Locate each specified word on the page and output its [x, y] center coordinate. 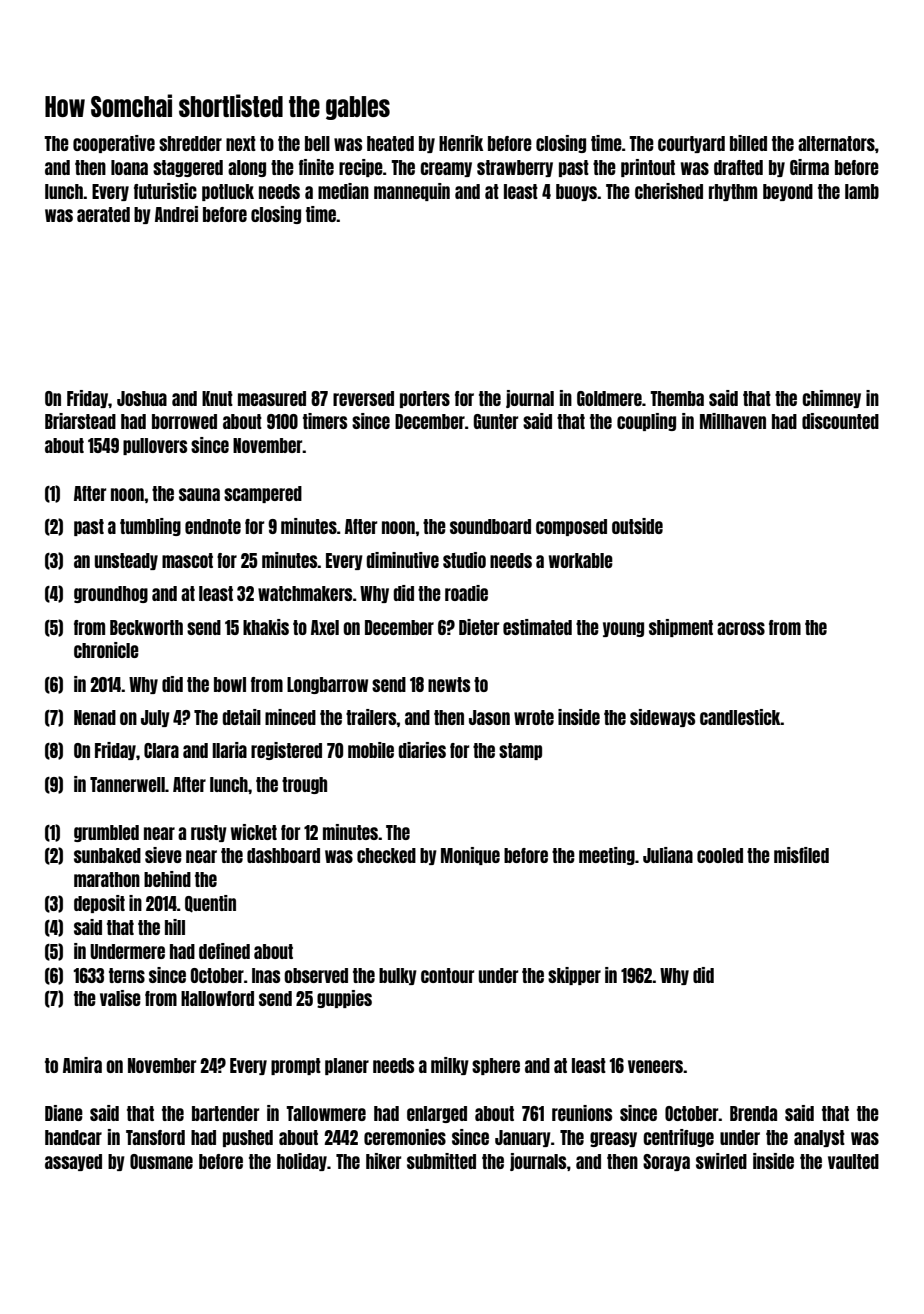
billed [748, 143]
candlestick [740, 717]
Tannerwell [127, 784]
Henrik [461, 143]
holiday [302, 1162]
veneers [656, 1066]
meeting [607, 856]
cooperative [114, 144]
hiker [383, 1161]
